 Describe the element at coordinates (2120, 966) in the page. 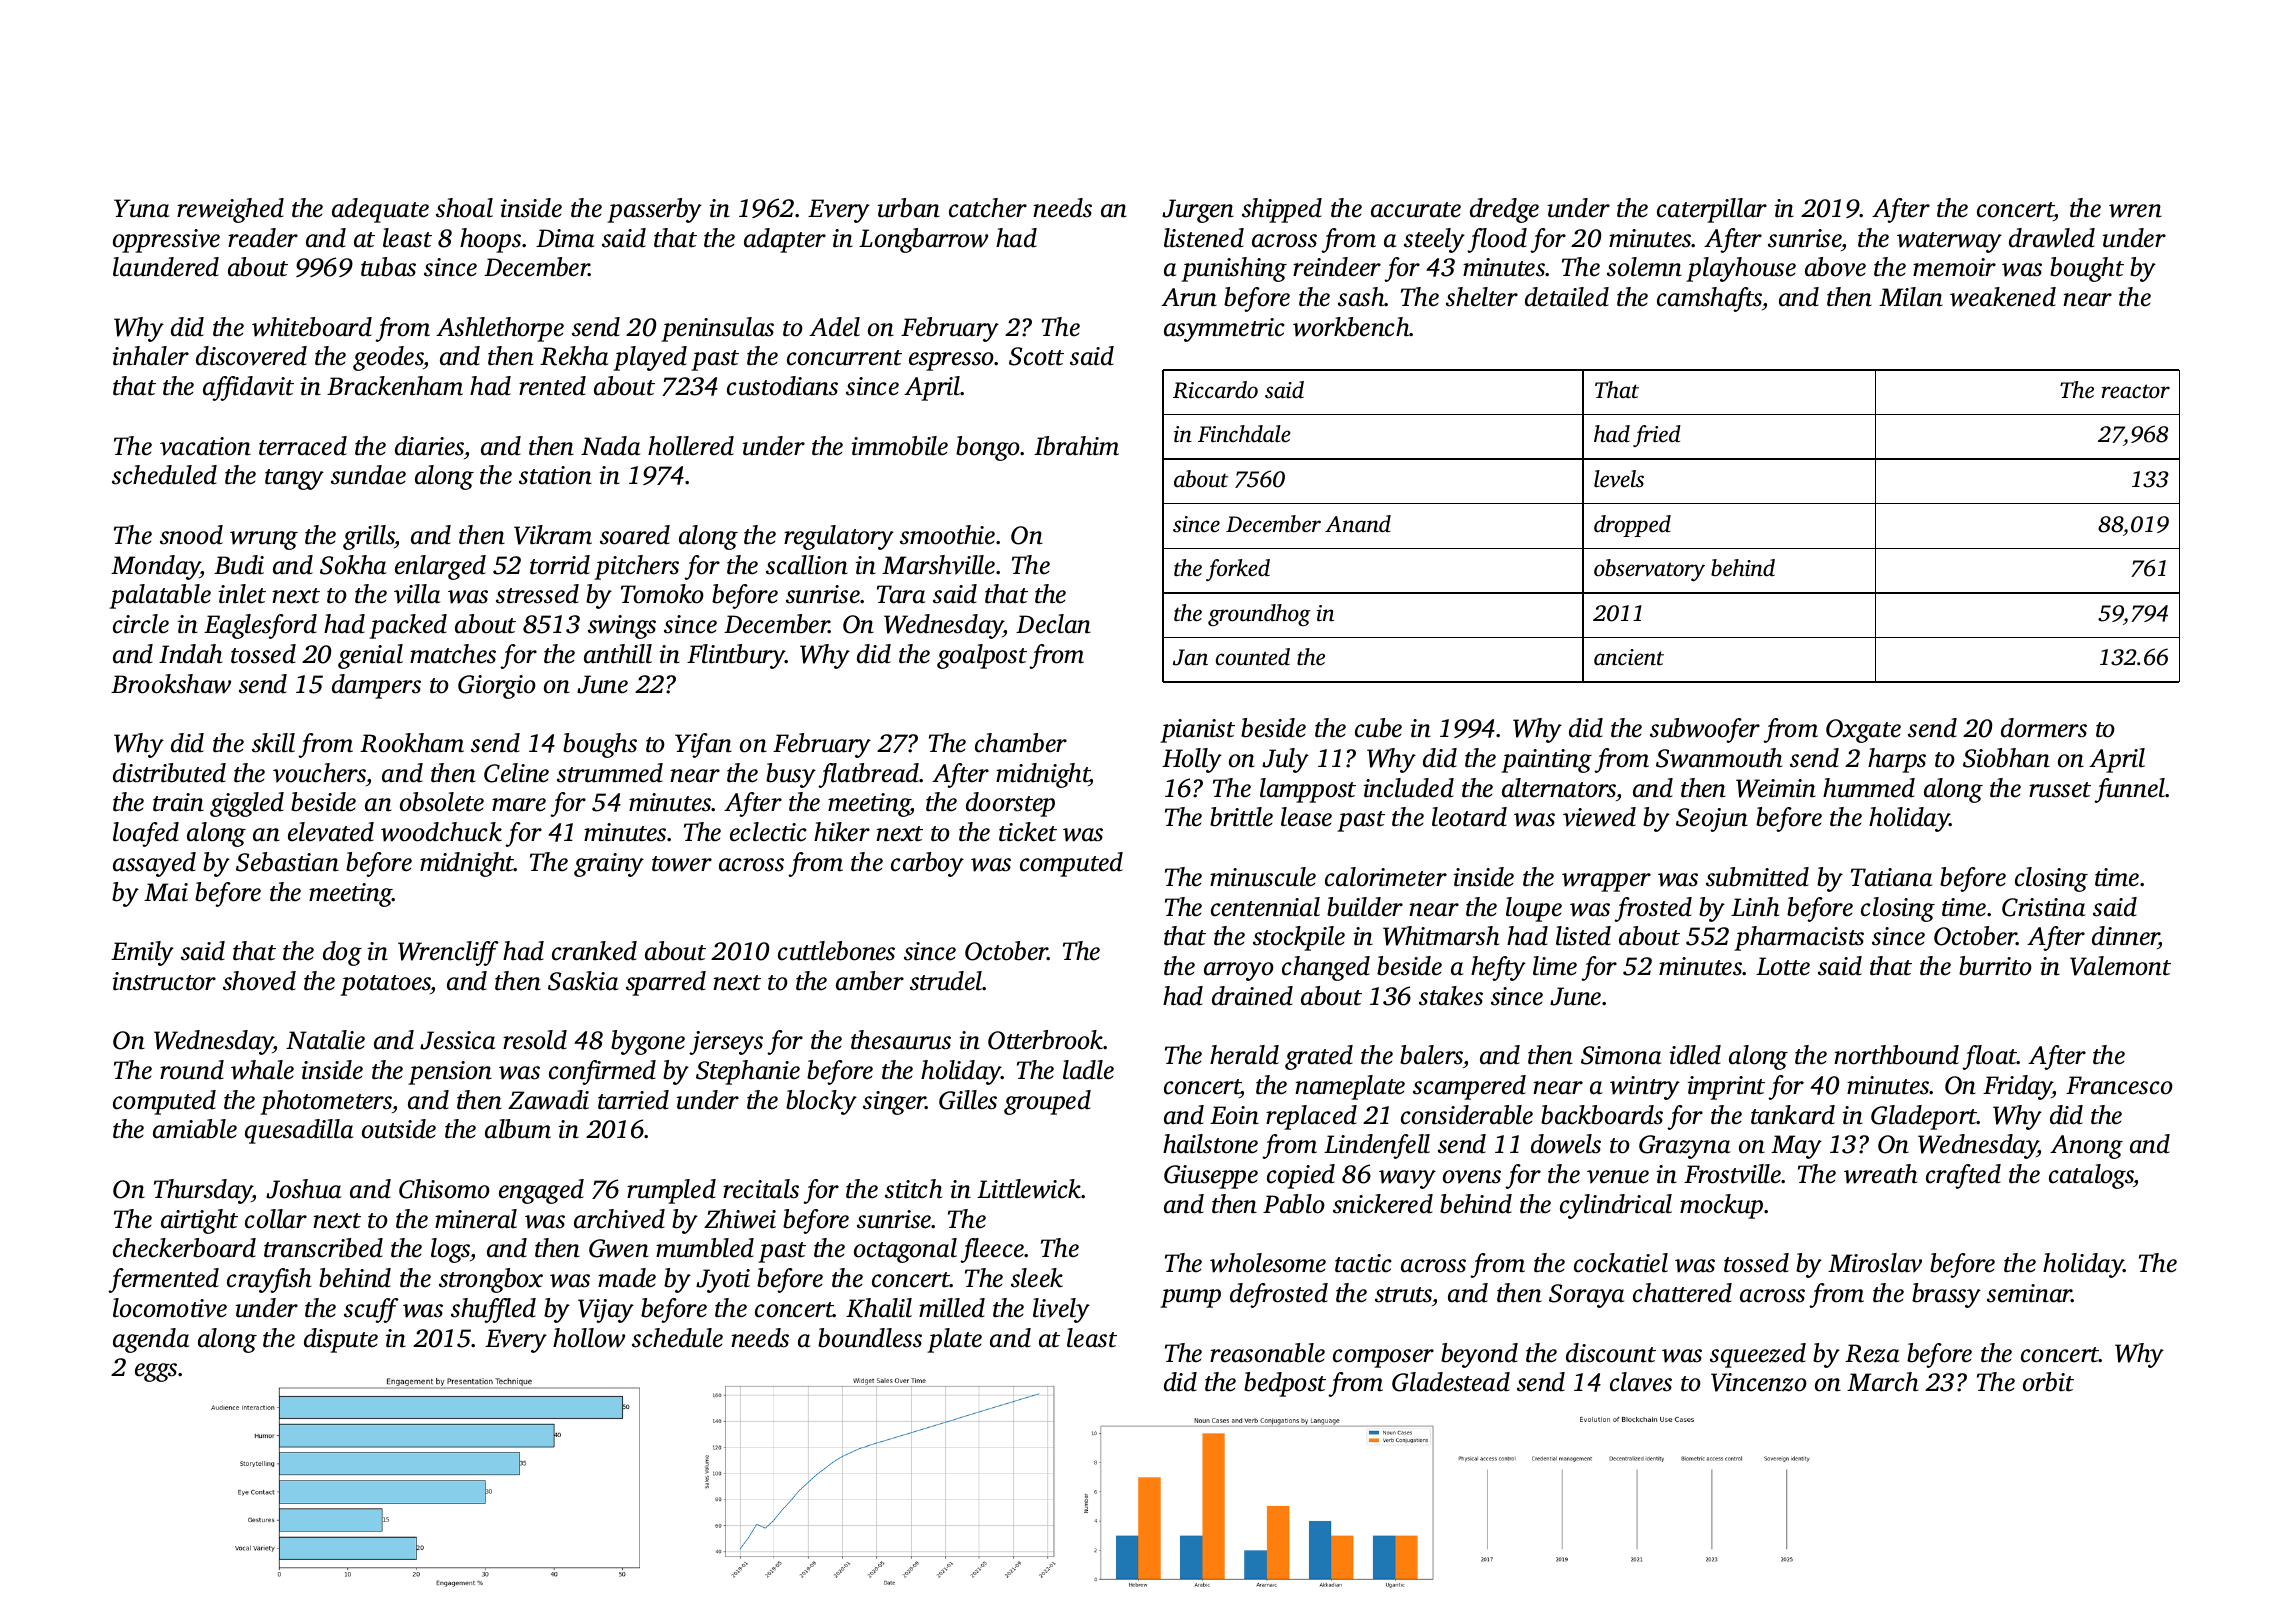

I see `Valemont` at that location.
